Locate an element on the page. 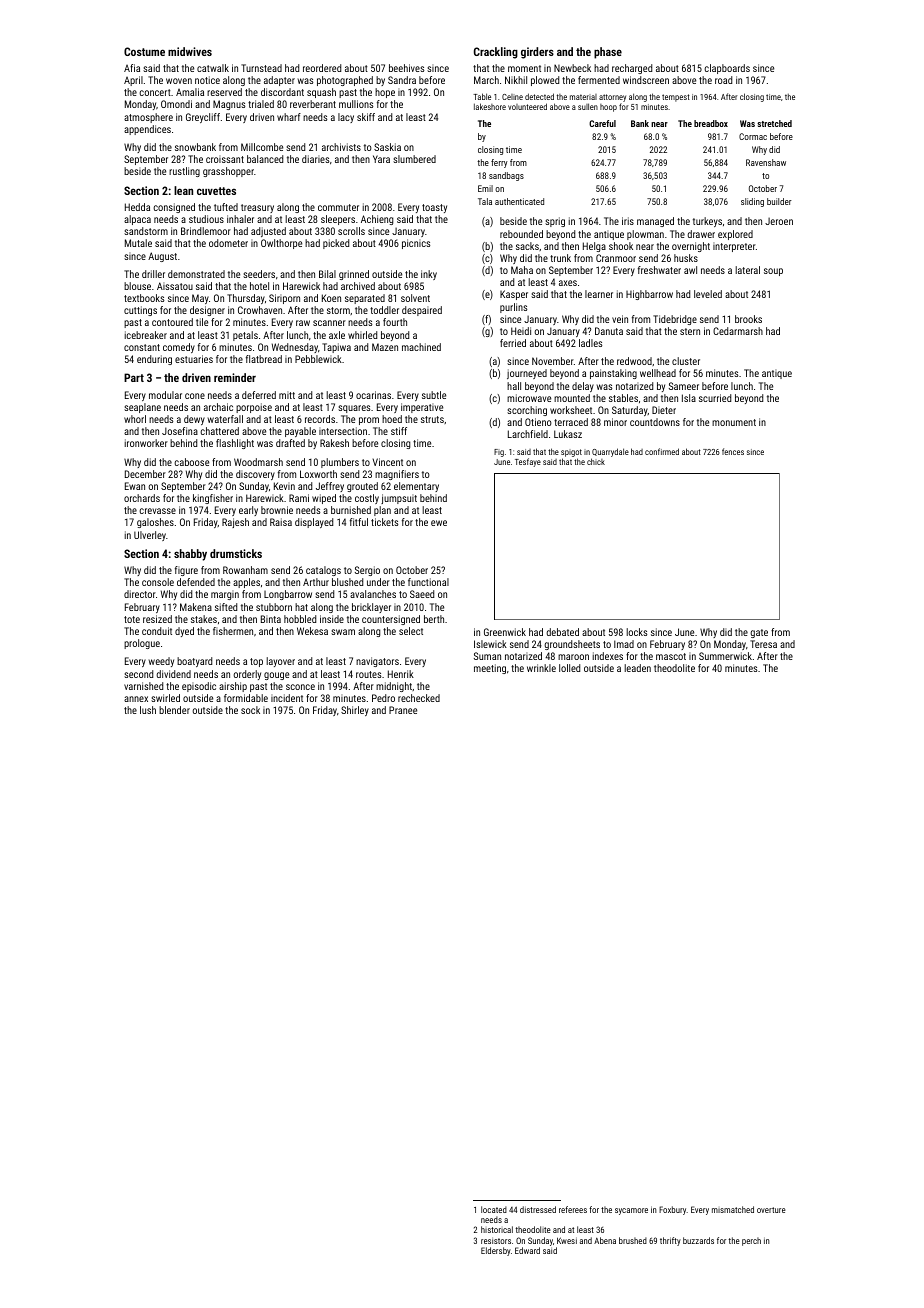 The width and height of the page is (924, 1308). phase is located at coordinates (608, 53).
